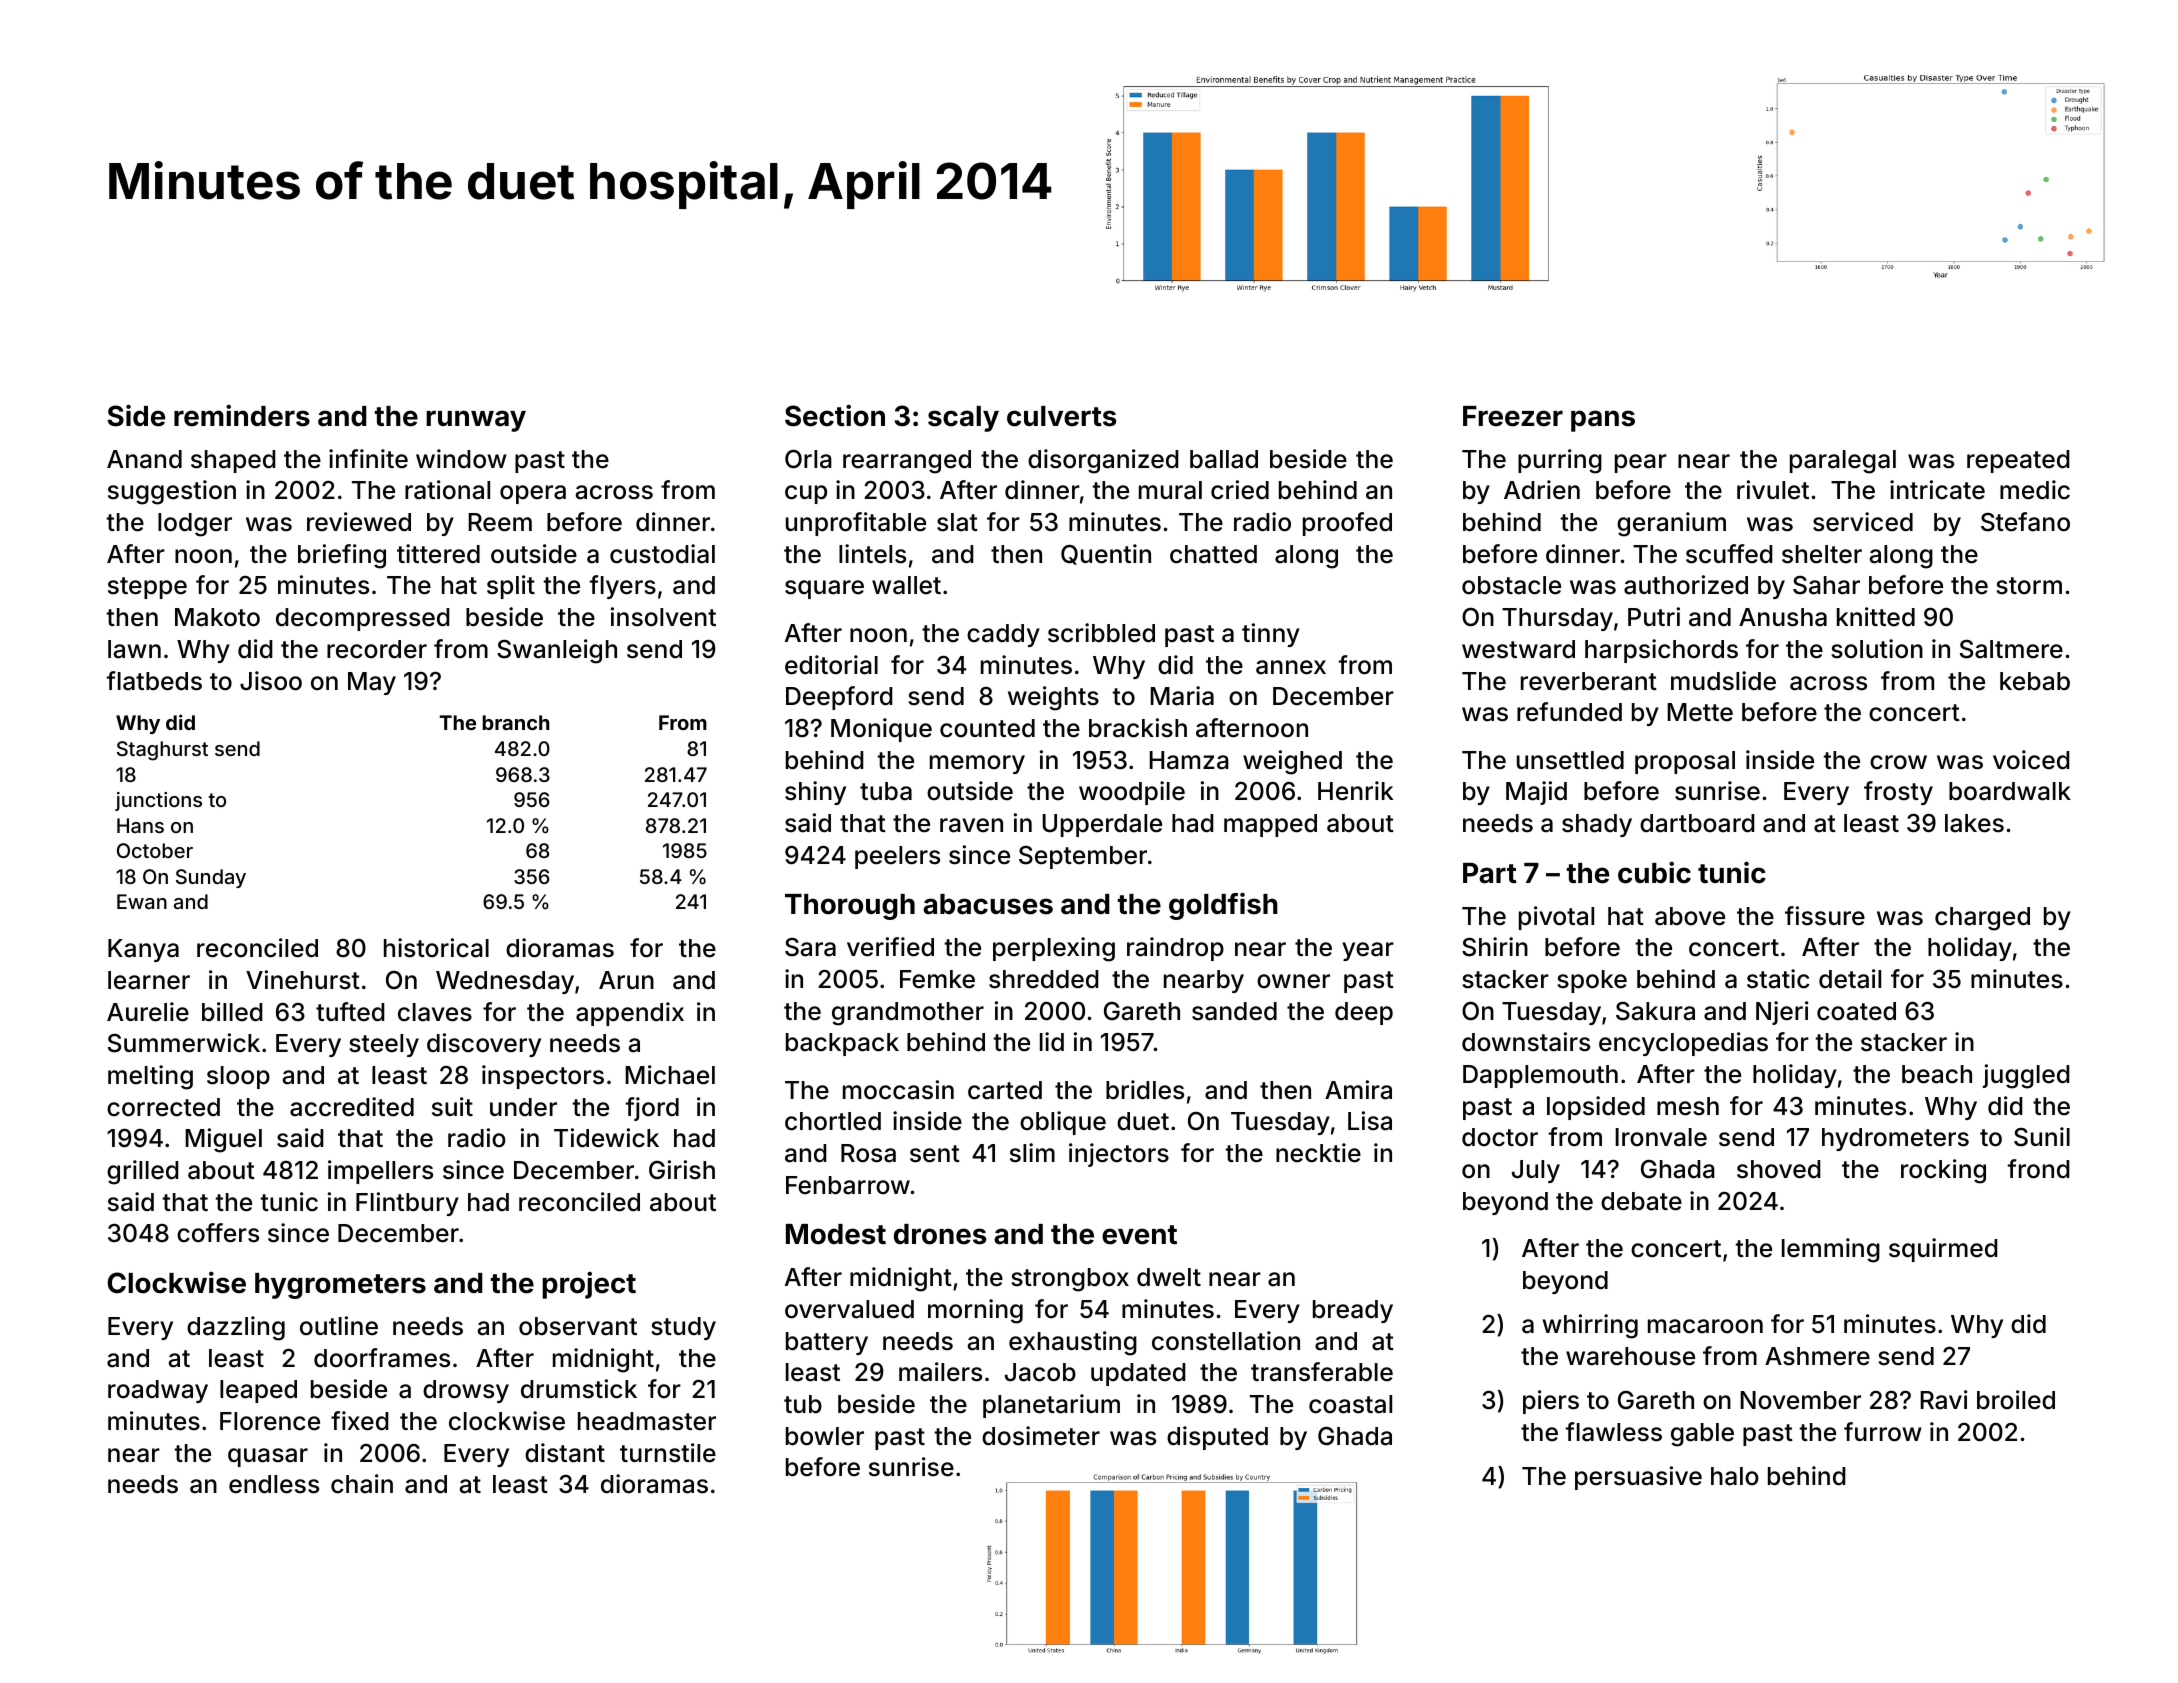 The height and width of the screenshot is (1683, 2178). What do you see at coordinates (2018, 461) in the screenshot?
I see `repeated` at bounding box center [2018, 461].
